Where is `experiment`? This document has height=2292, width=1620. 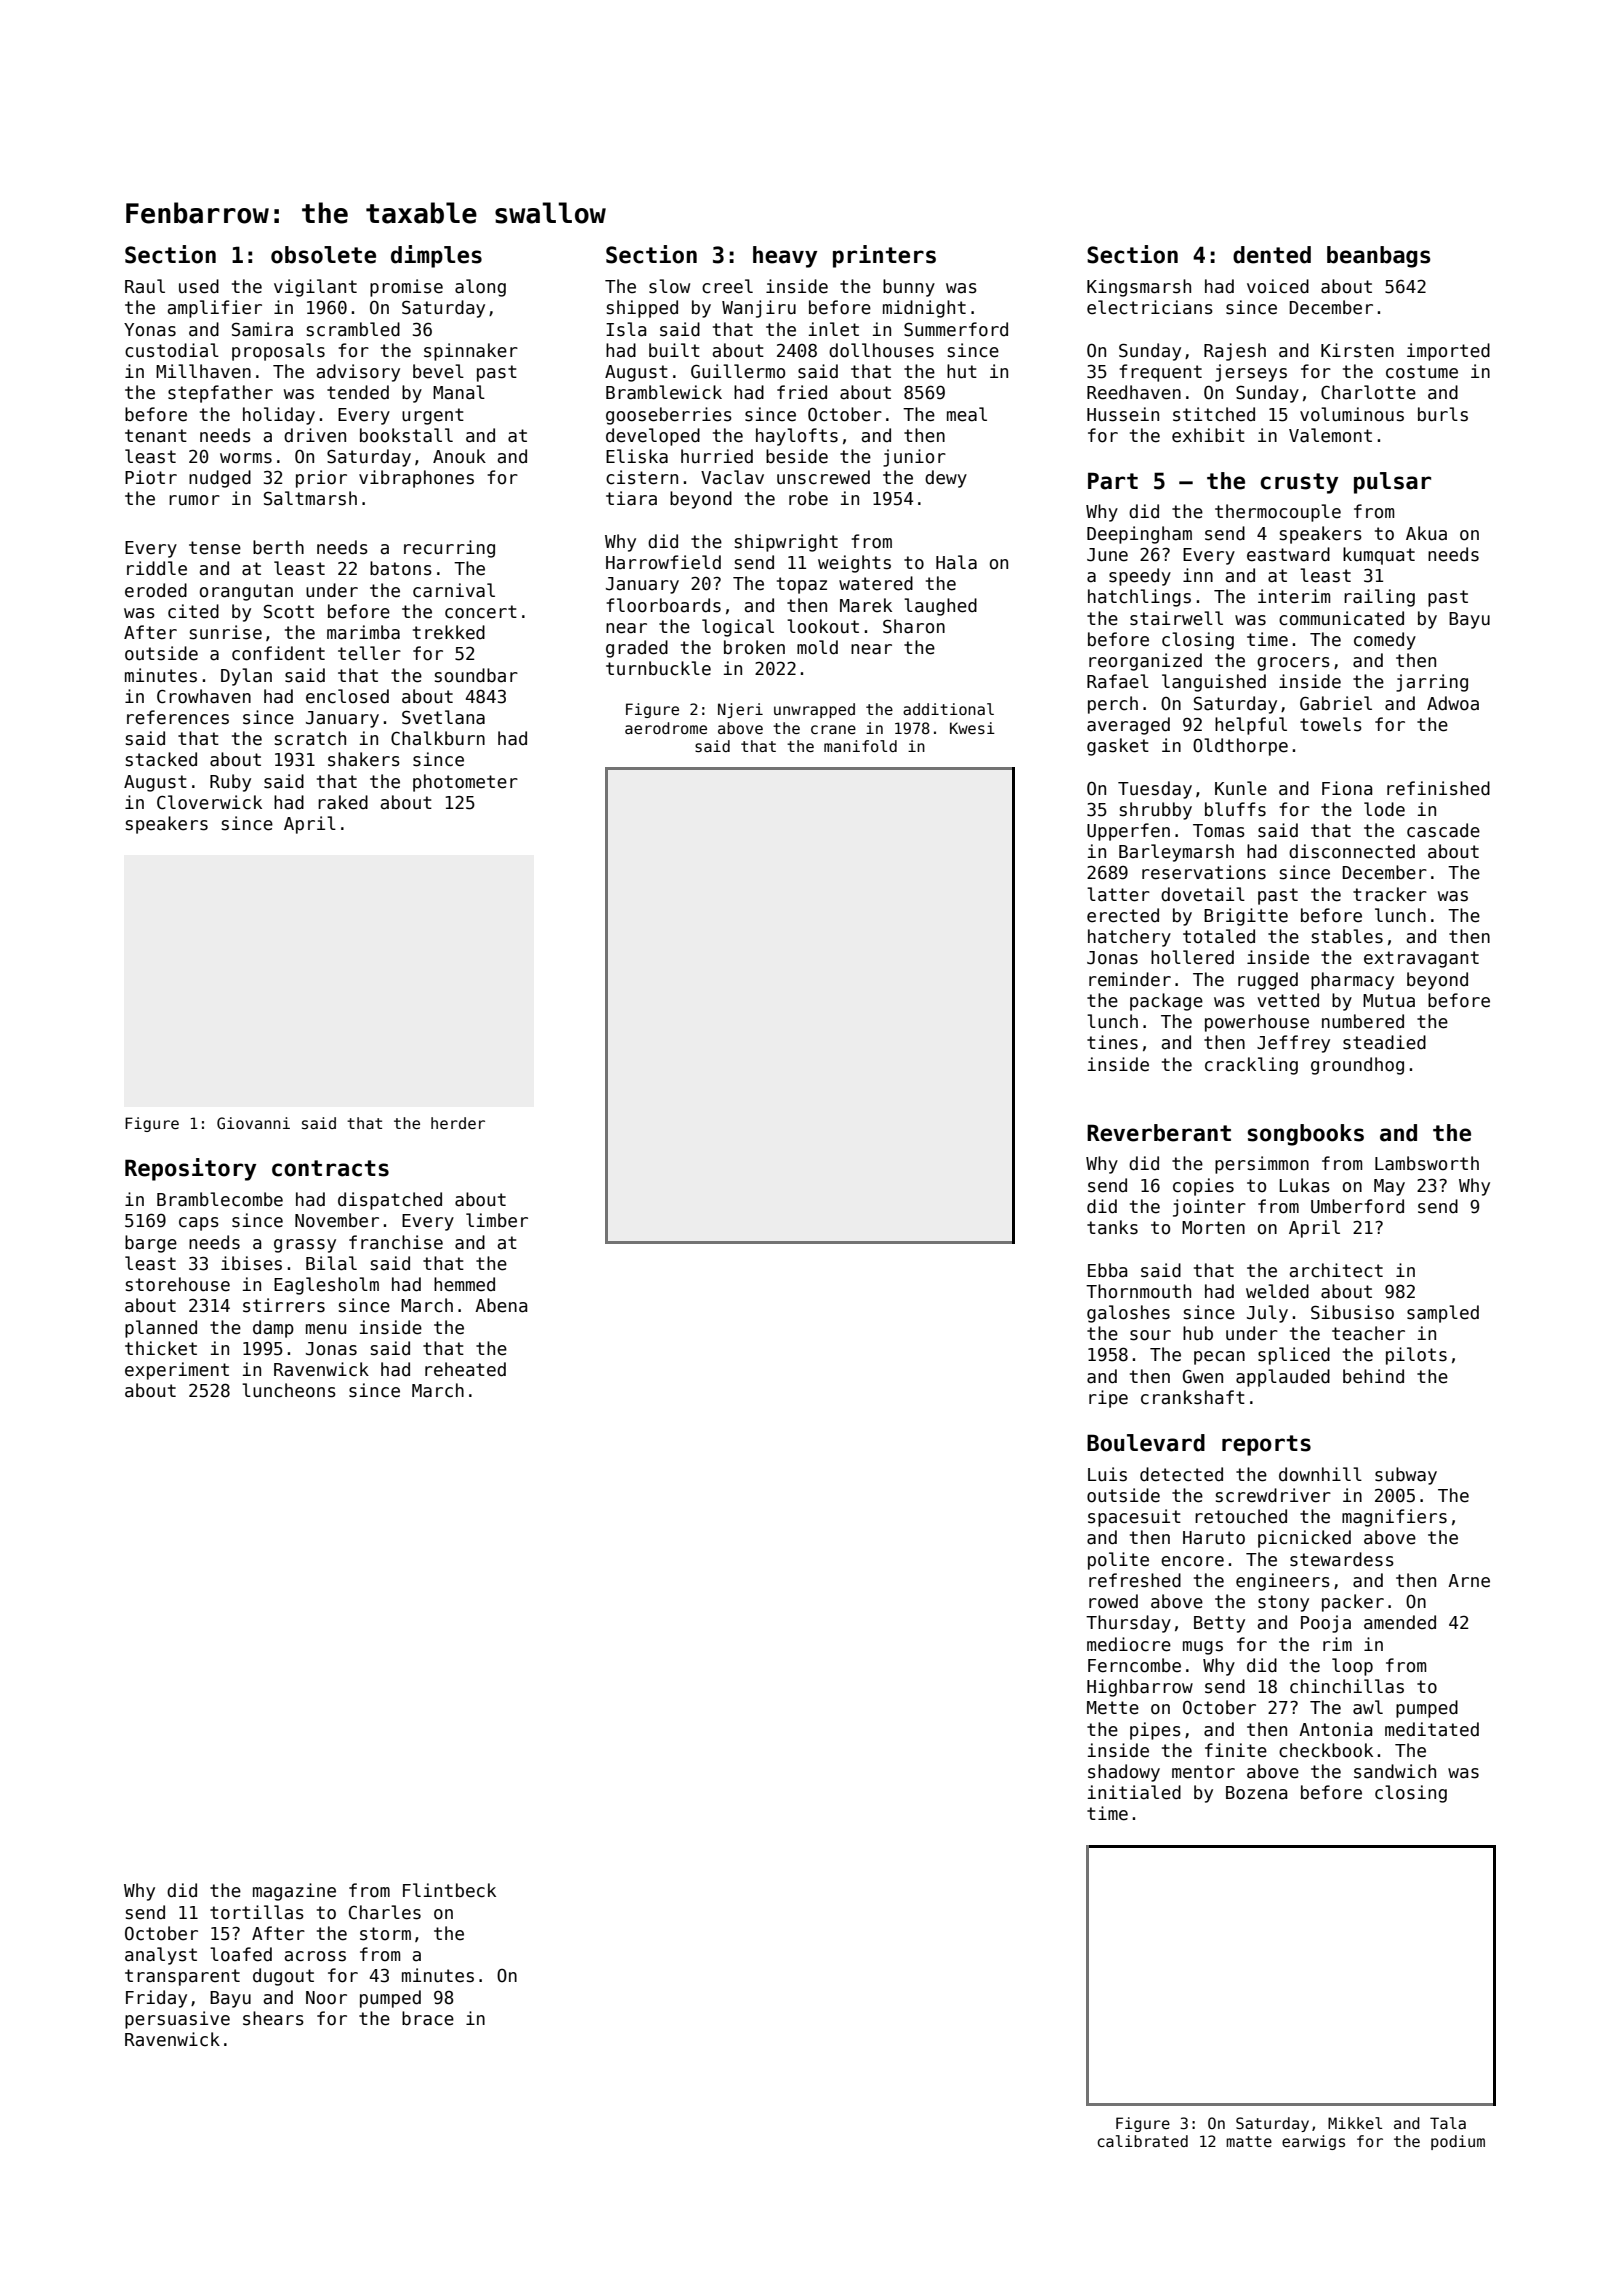 experiment is located at coordinates (177, 1371).
